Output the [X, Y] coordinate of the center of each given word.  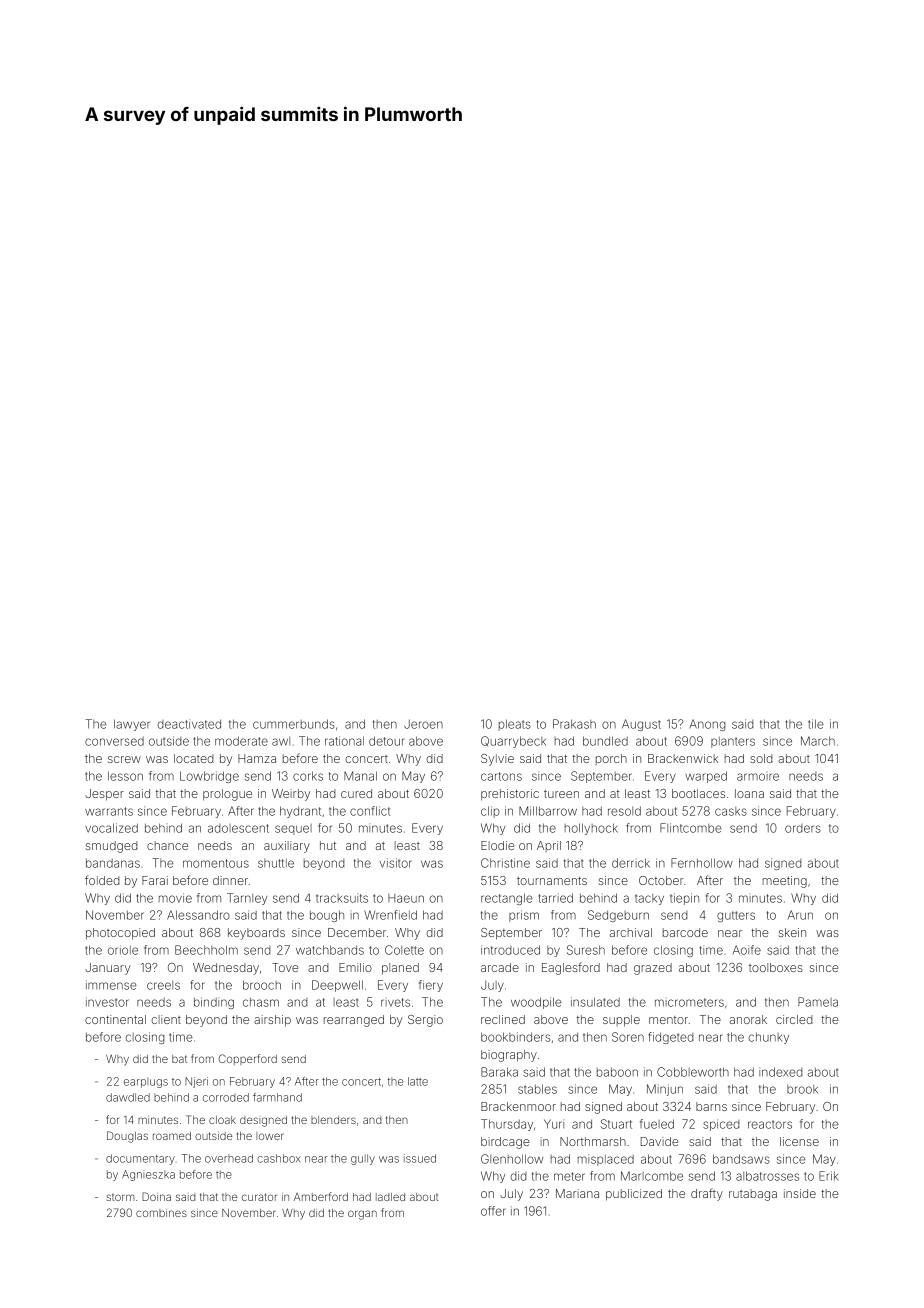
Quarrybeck [513, 742]
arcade [500, 967]
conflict [370, 811]
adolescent [238, 828]
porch [611, 759]
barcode [685, 932]
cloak [222, 1120]
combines [161, 1213]
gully [363, 1159]
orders [803, 828]
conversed [114, 741]
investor [107, 1002]
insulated [595, 1002]
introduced [510, 950]
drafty [707, 1194]
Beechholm [206, 950]
